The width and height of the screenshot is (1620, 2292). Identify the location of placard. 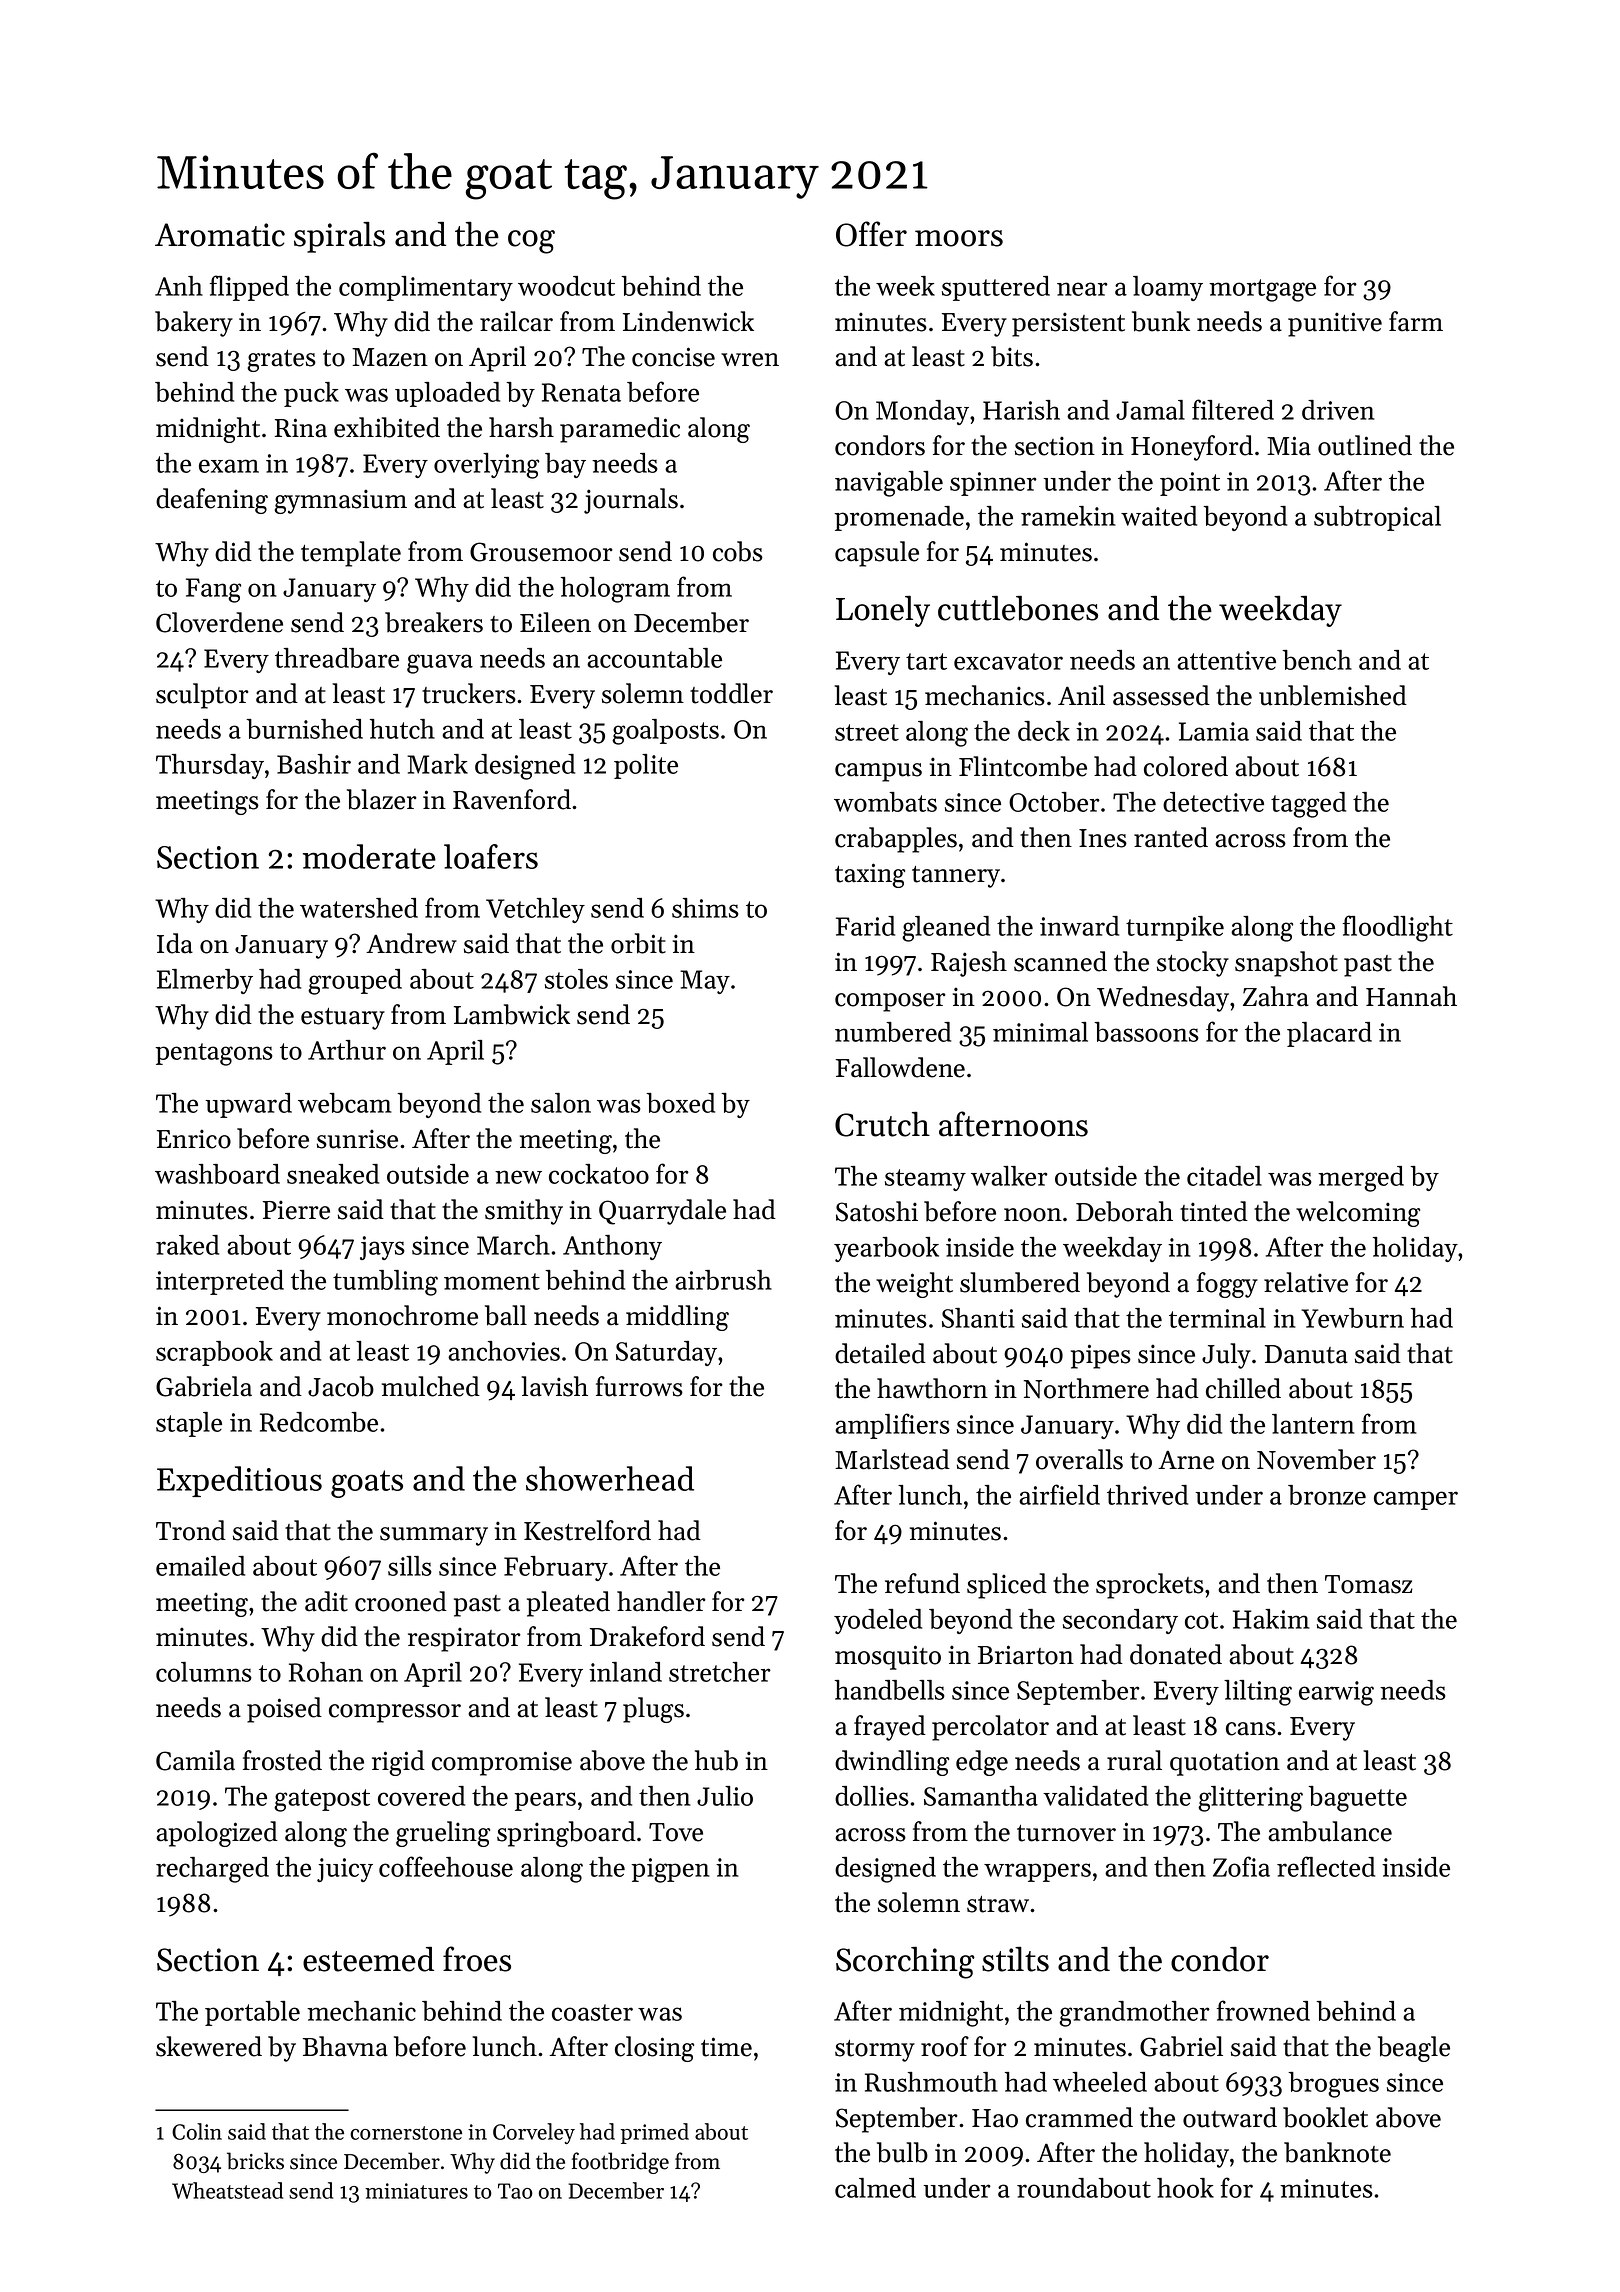
(1329, 1034).
